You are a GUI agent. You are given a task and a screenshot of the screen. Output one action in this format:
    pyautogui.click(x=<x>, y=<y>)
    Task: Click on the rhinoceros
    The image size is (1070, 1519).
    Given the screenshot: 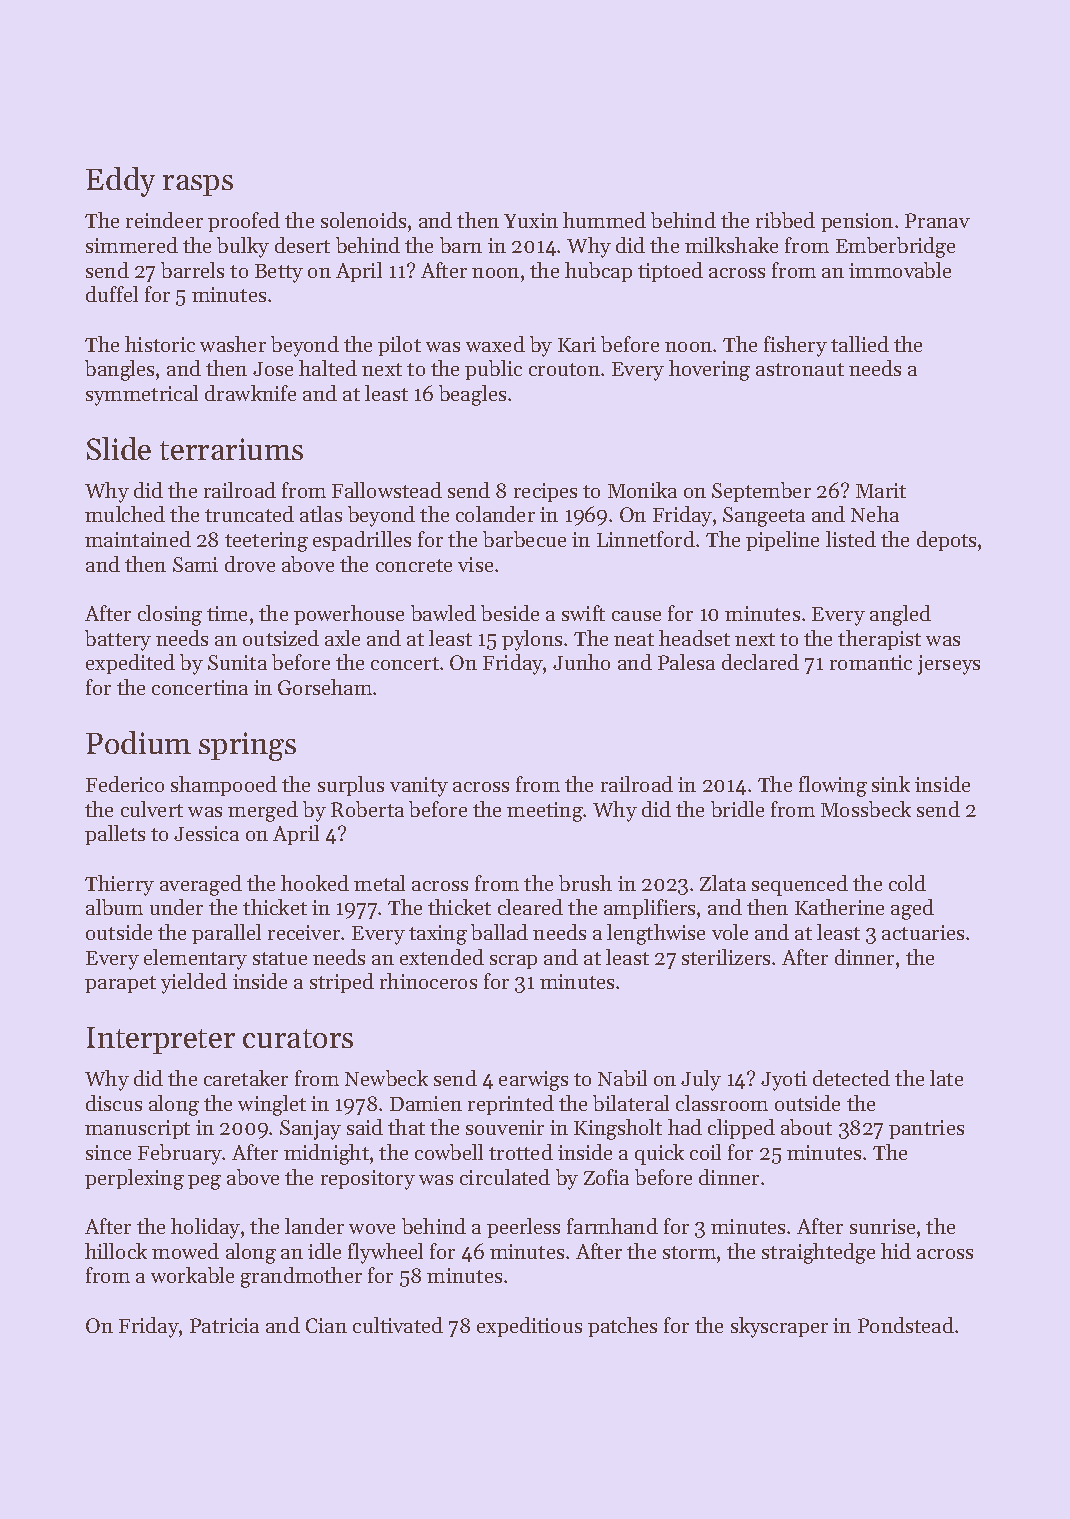 What is the action you would take?
    pyautogui.click(x=428, y=981)
